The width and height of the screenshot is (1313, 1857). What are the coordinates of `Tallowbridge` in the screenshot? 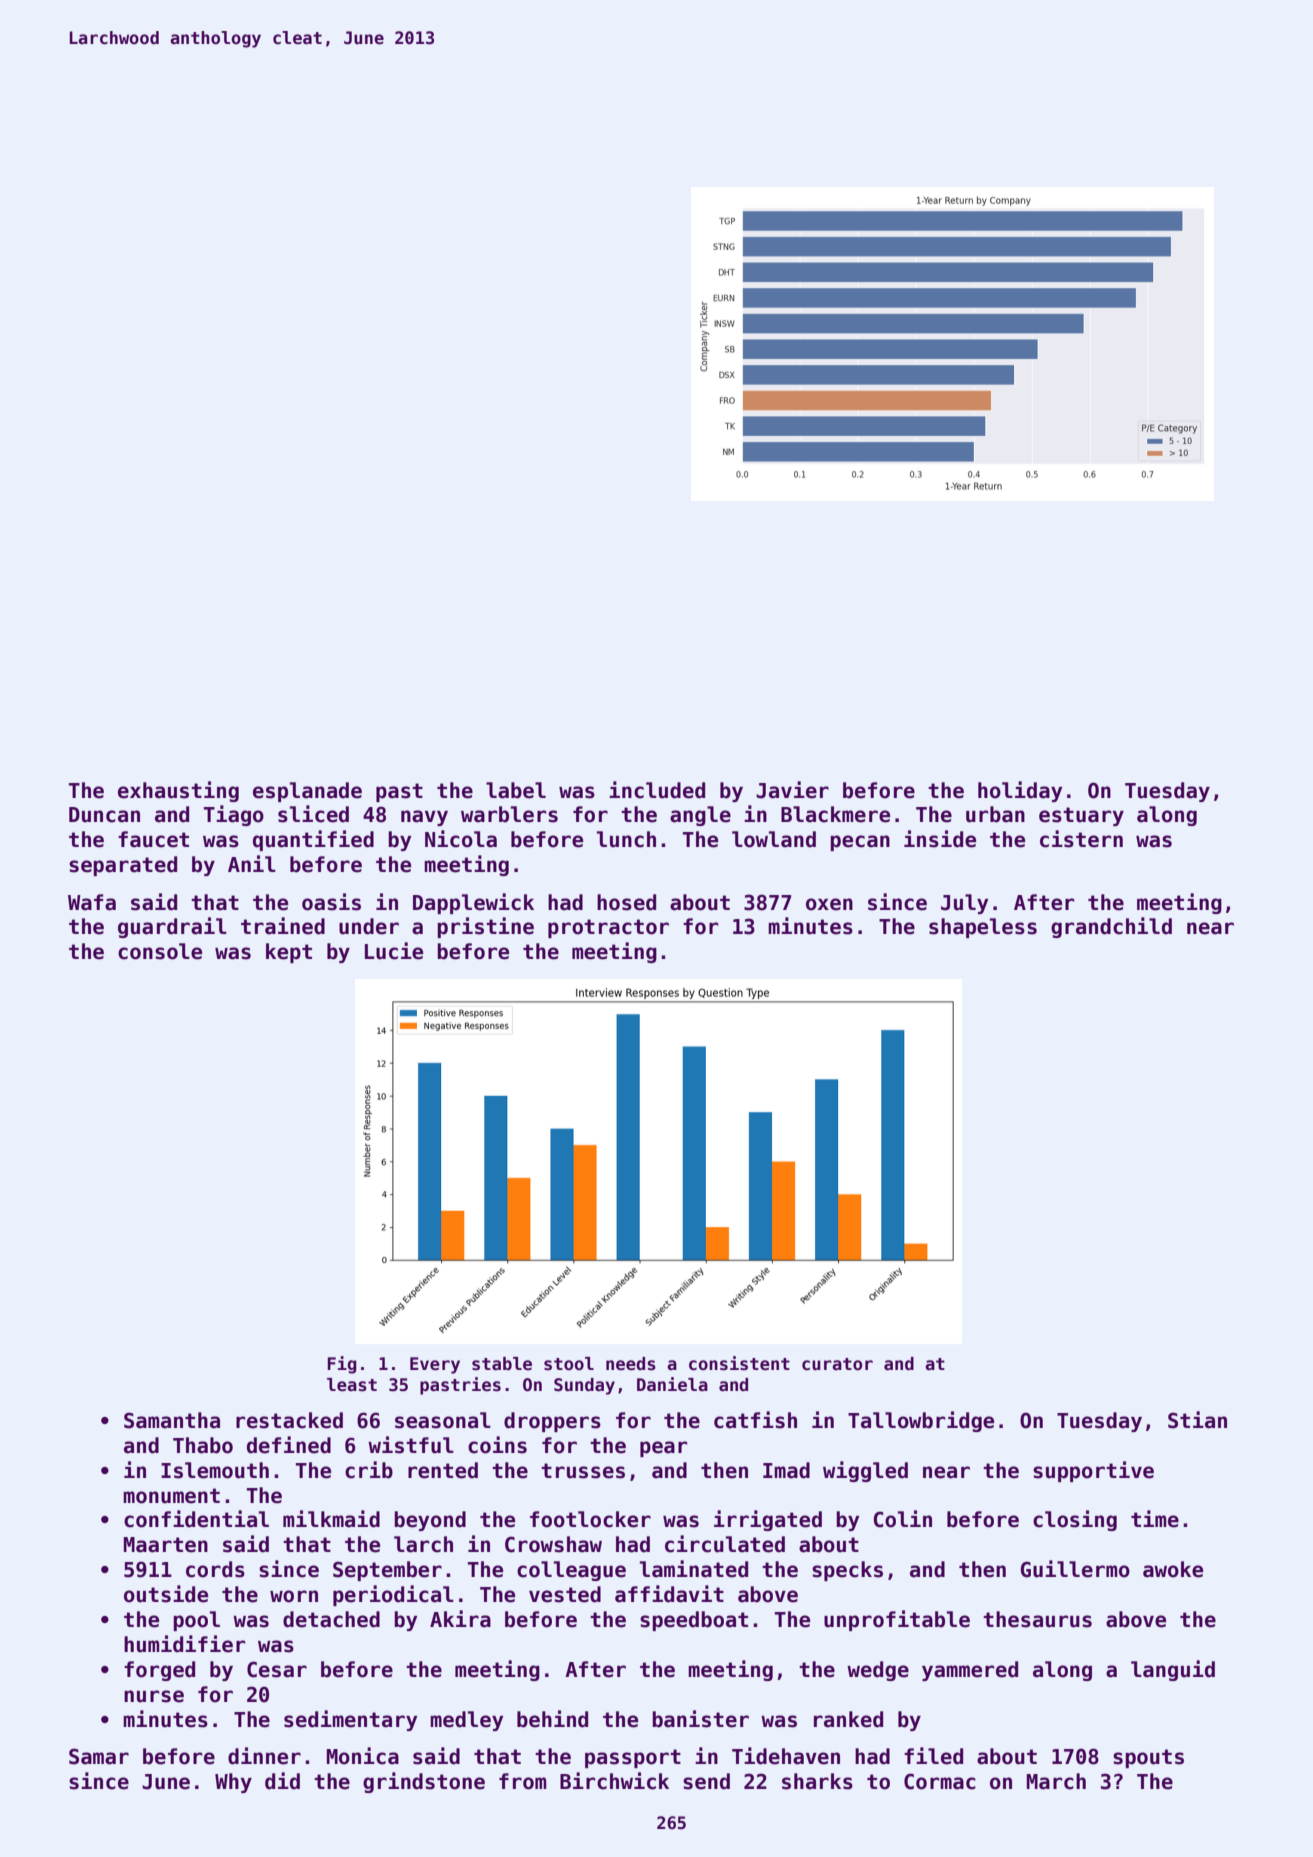 It's located at (921, 1421).
